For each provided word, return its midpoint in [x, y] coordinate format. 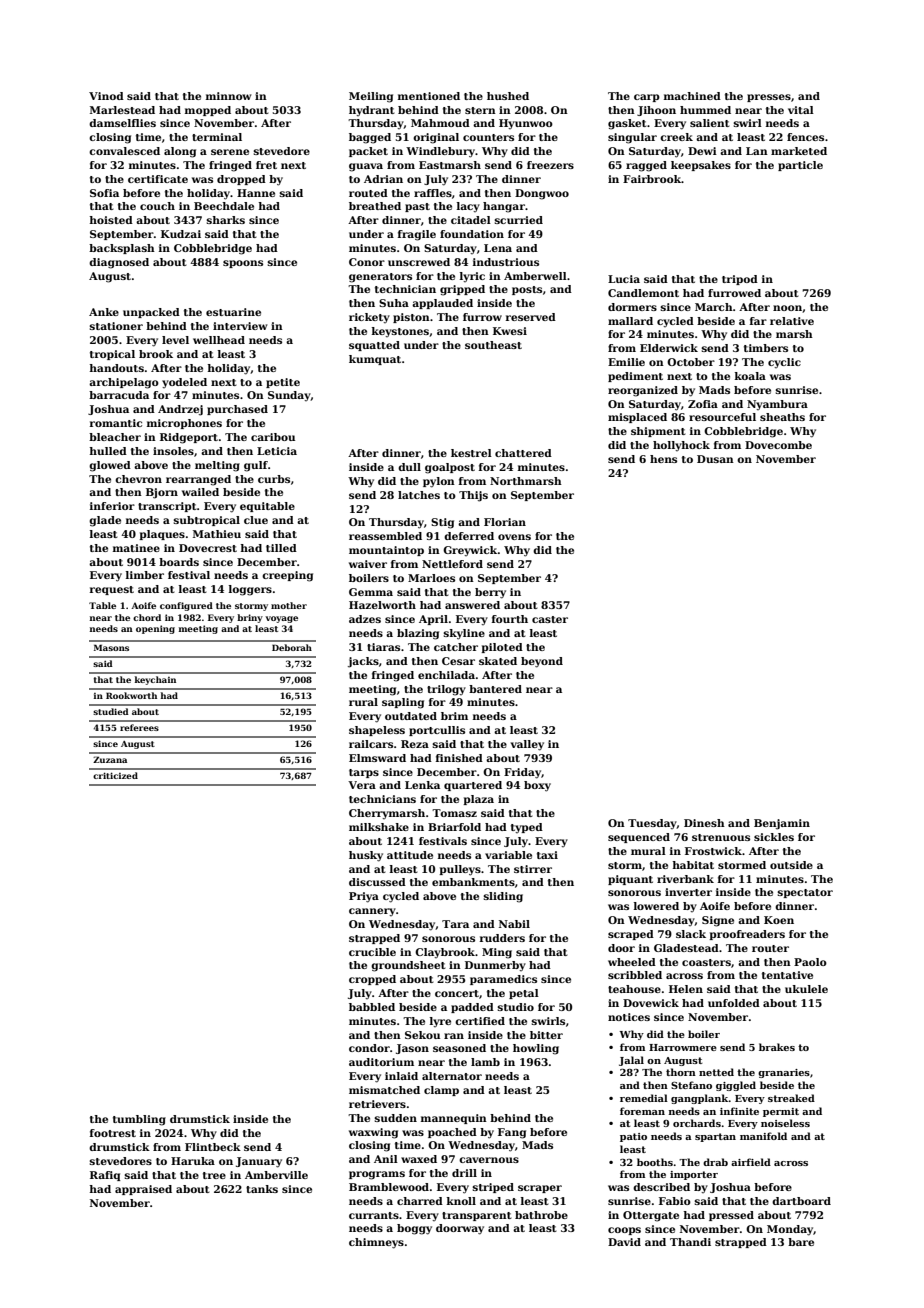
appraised [143, 1190]
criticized [115, 775]
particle [800, 166]
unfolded [734, 1003]
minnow [229, 96]
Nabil [514, 924]
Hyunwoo [526, 124]
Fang [512, 1133]
